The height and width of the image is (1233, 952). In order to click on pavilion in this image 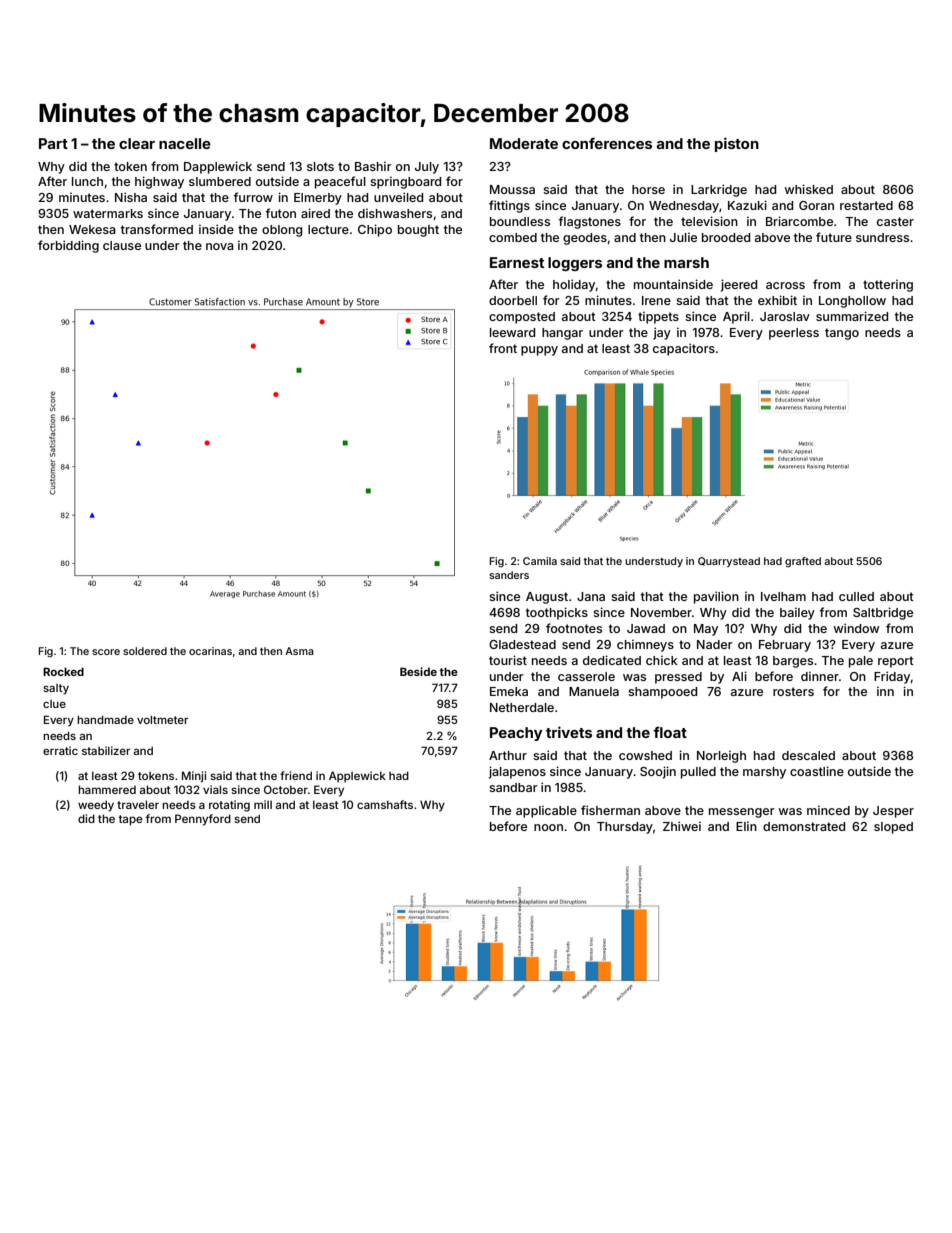, I will do `click(716, 597)`.
